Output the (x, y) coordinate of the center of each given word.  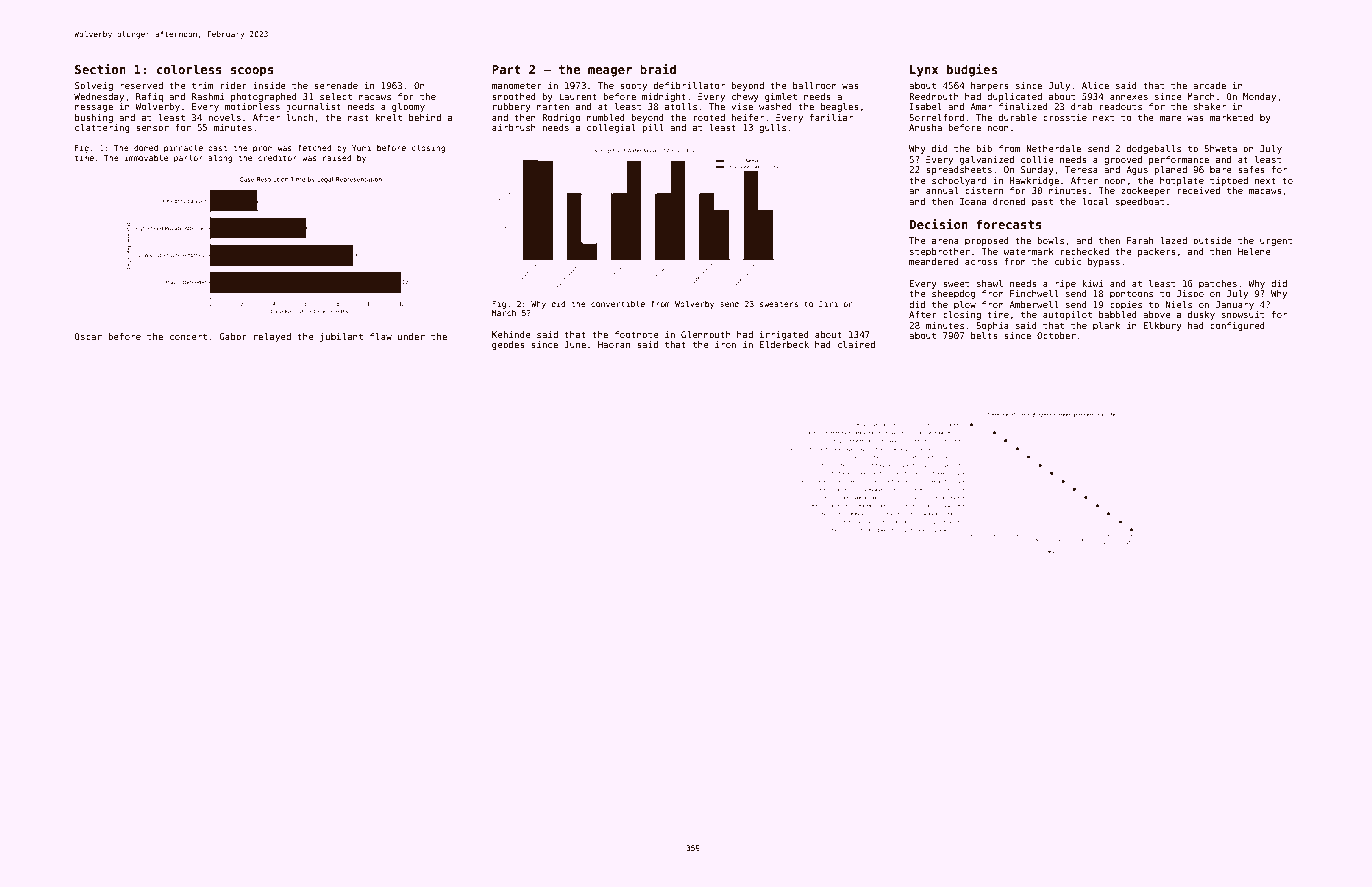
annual (942, 190)
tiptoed (1229, 181)
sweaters (779, 304)
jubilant (341, 337)
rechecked (1085, 251)
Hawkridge (1034, 181)
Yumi (361, 148)
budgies (972, 70)
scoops (252, 72)
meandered (934, 261)
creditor (277, 158)
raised (337, 158)
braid (658, 69)
